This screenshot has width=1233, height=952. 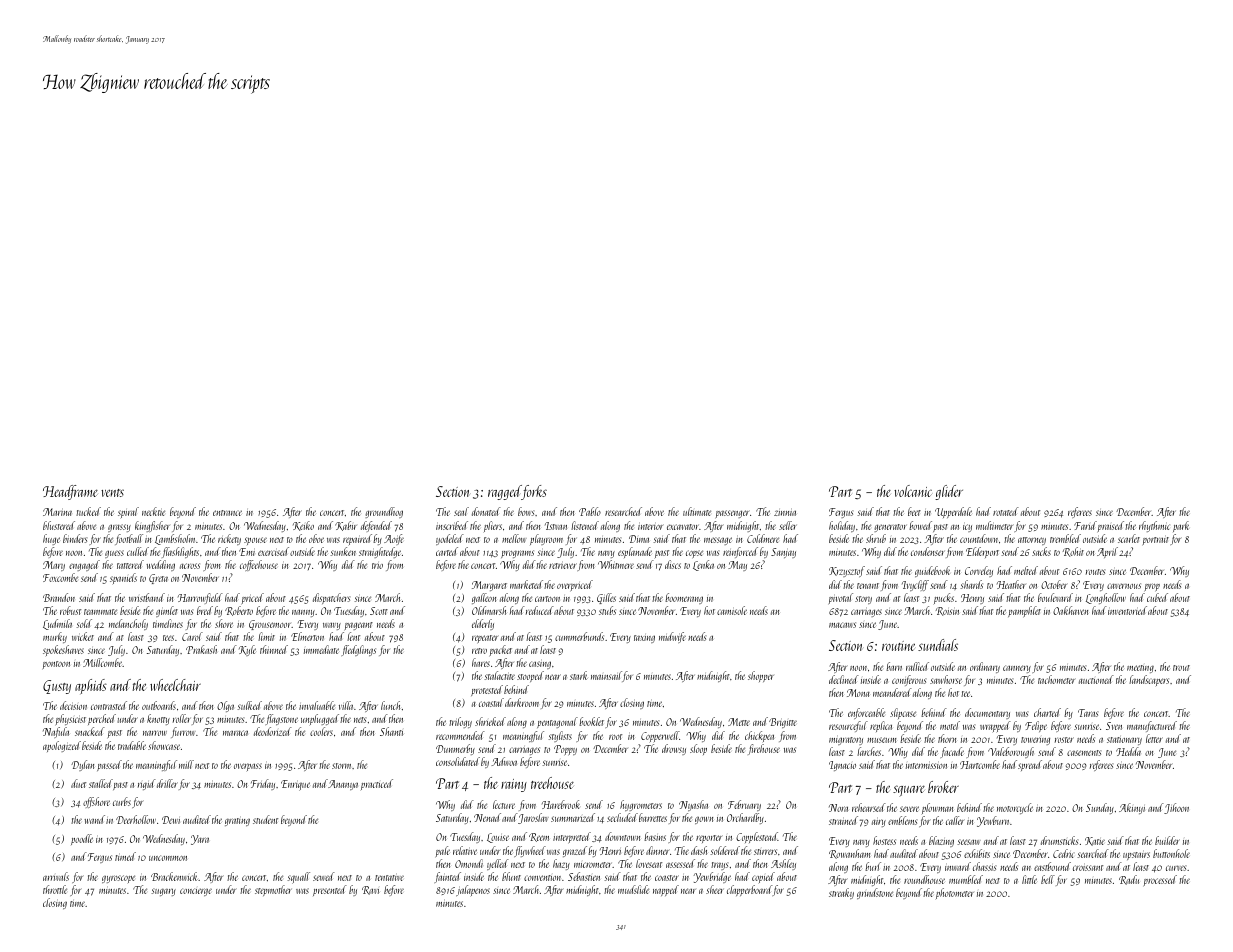 I want to click on airy, so click(x=879, y=823).
